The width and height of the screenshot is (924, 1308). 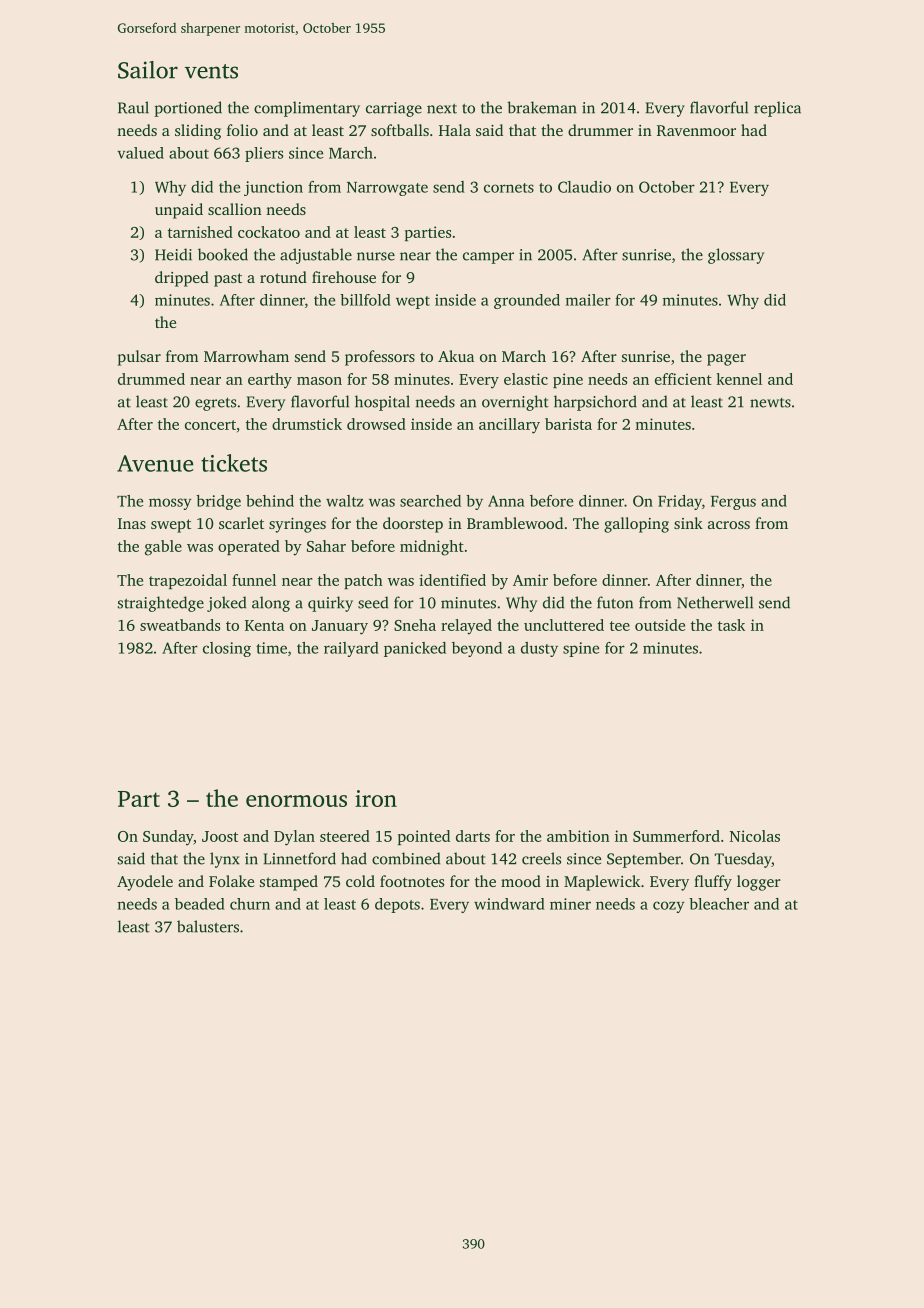 I want to click on closing, so click(x=227, y=649).
